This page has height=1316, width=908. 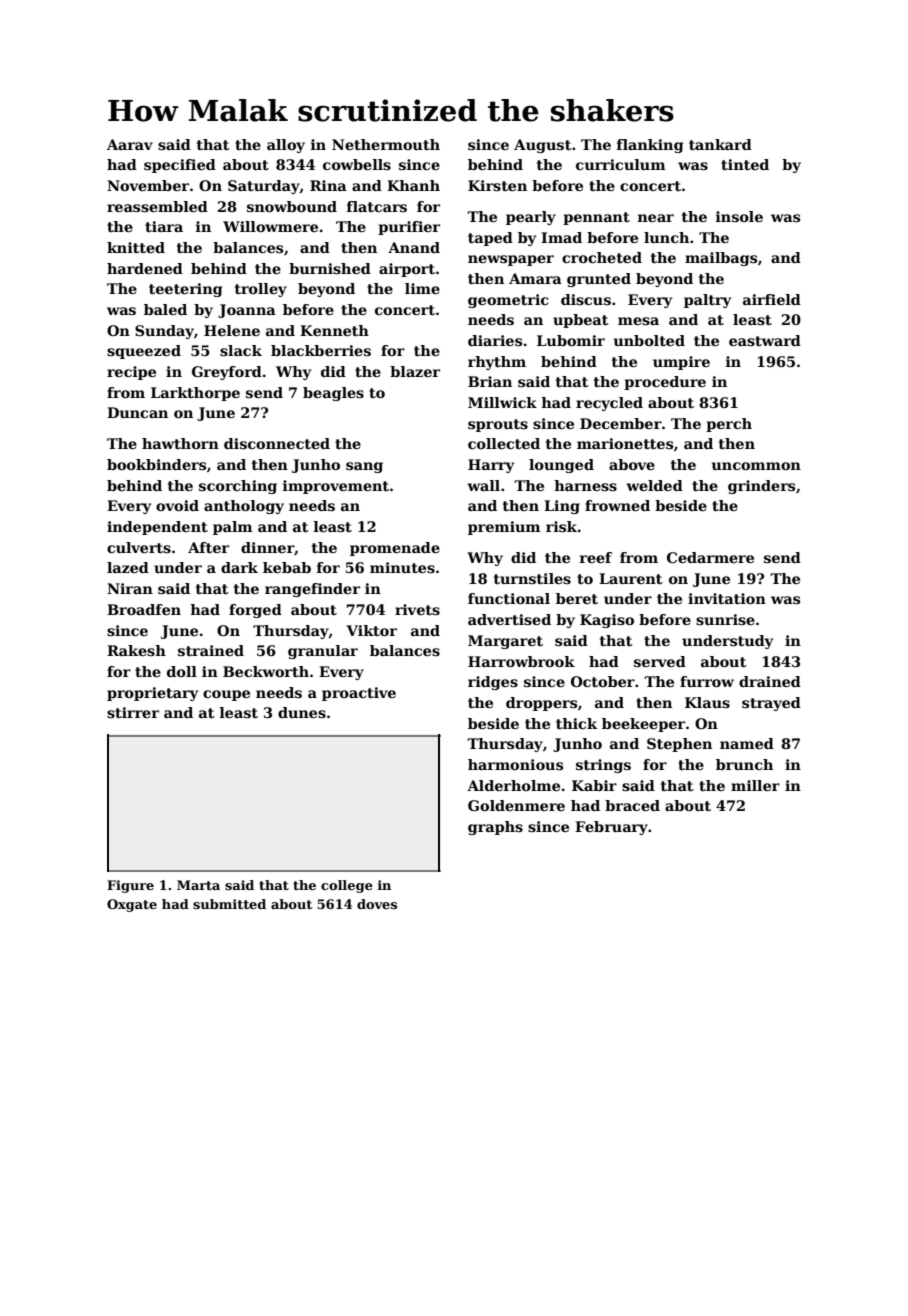 I want to click on specified, so click(x=180, y=166).
